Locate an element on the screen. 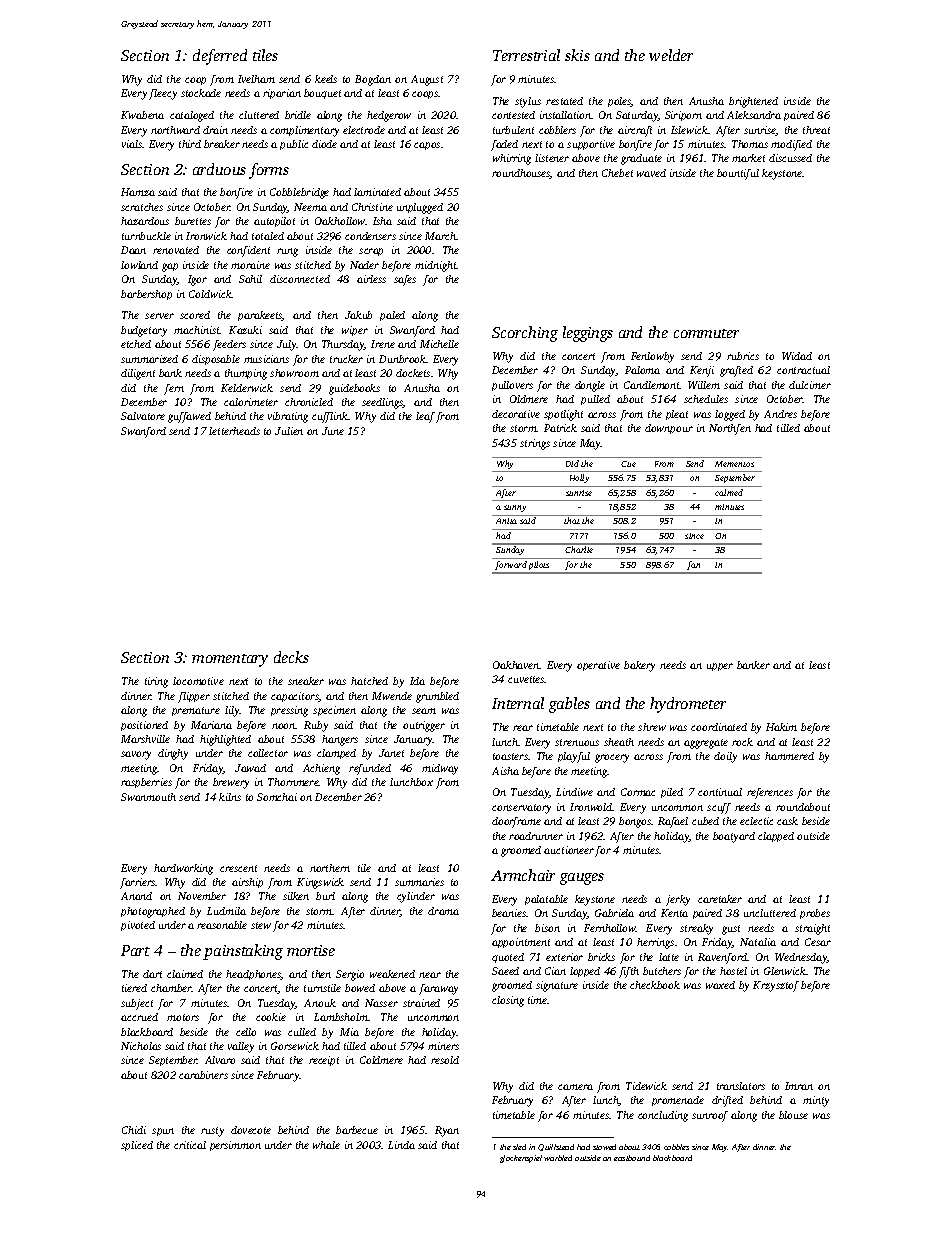 This screenshot has height=1233, width=952. Northfen is located at coordinates (730, 429).
